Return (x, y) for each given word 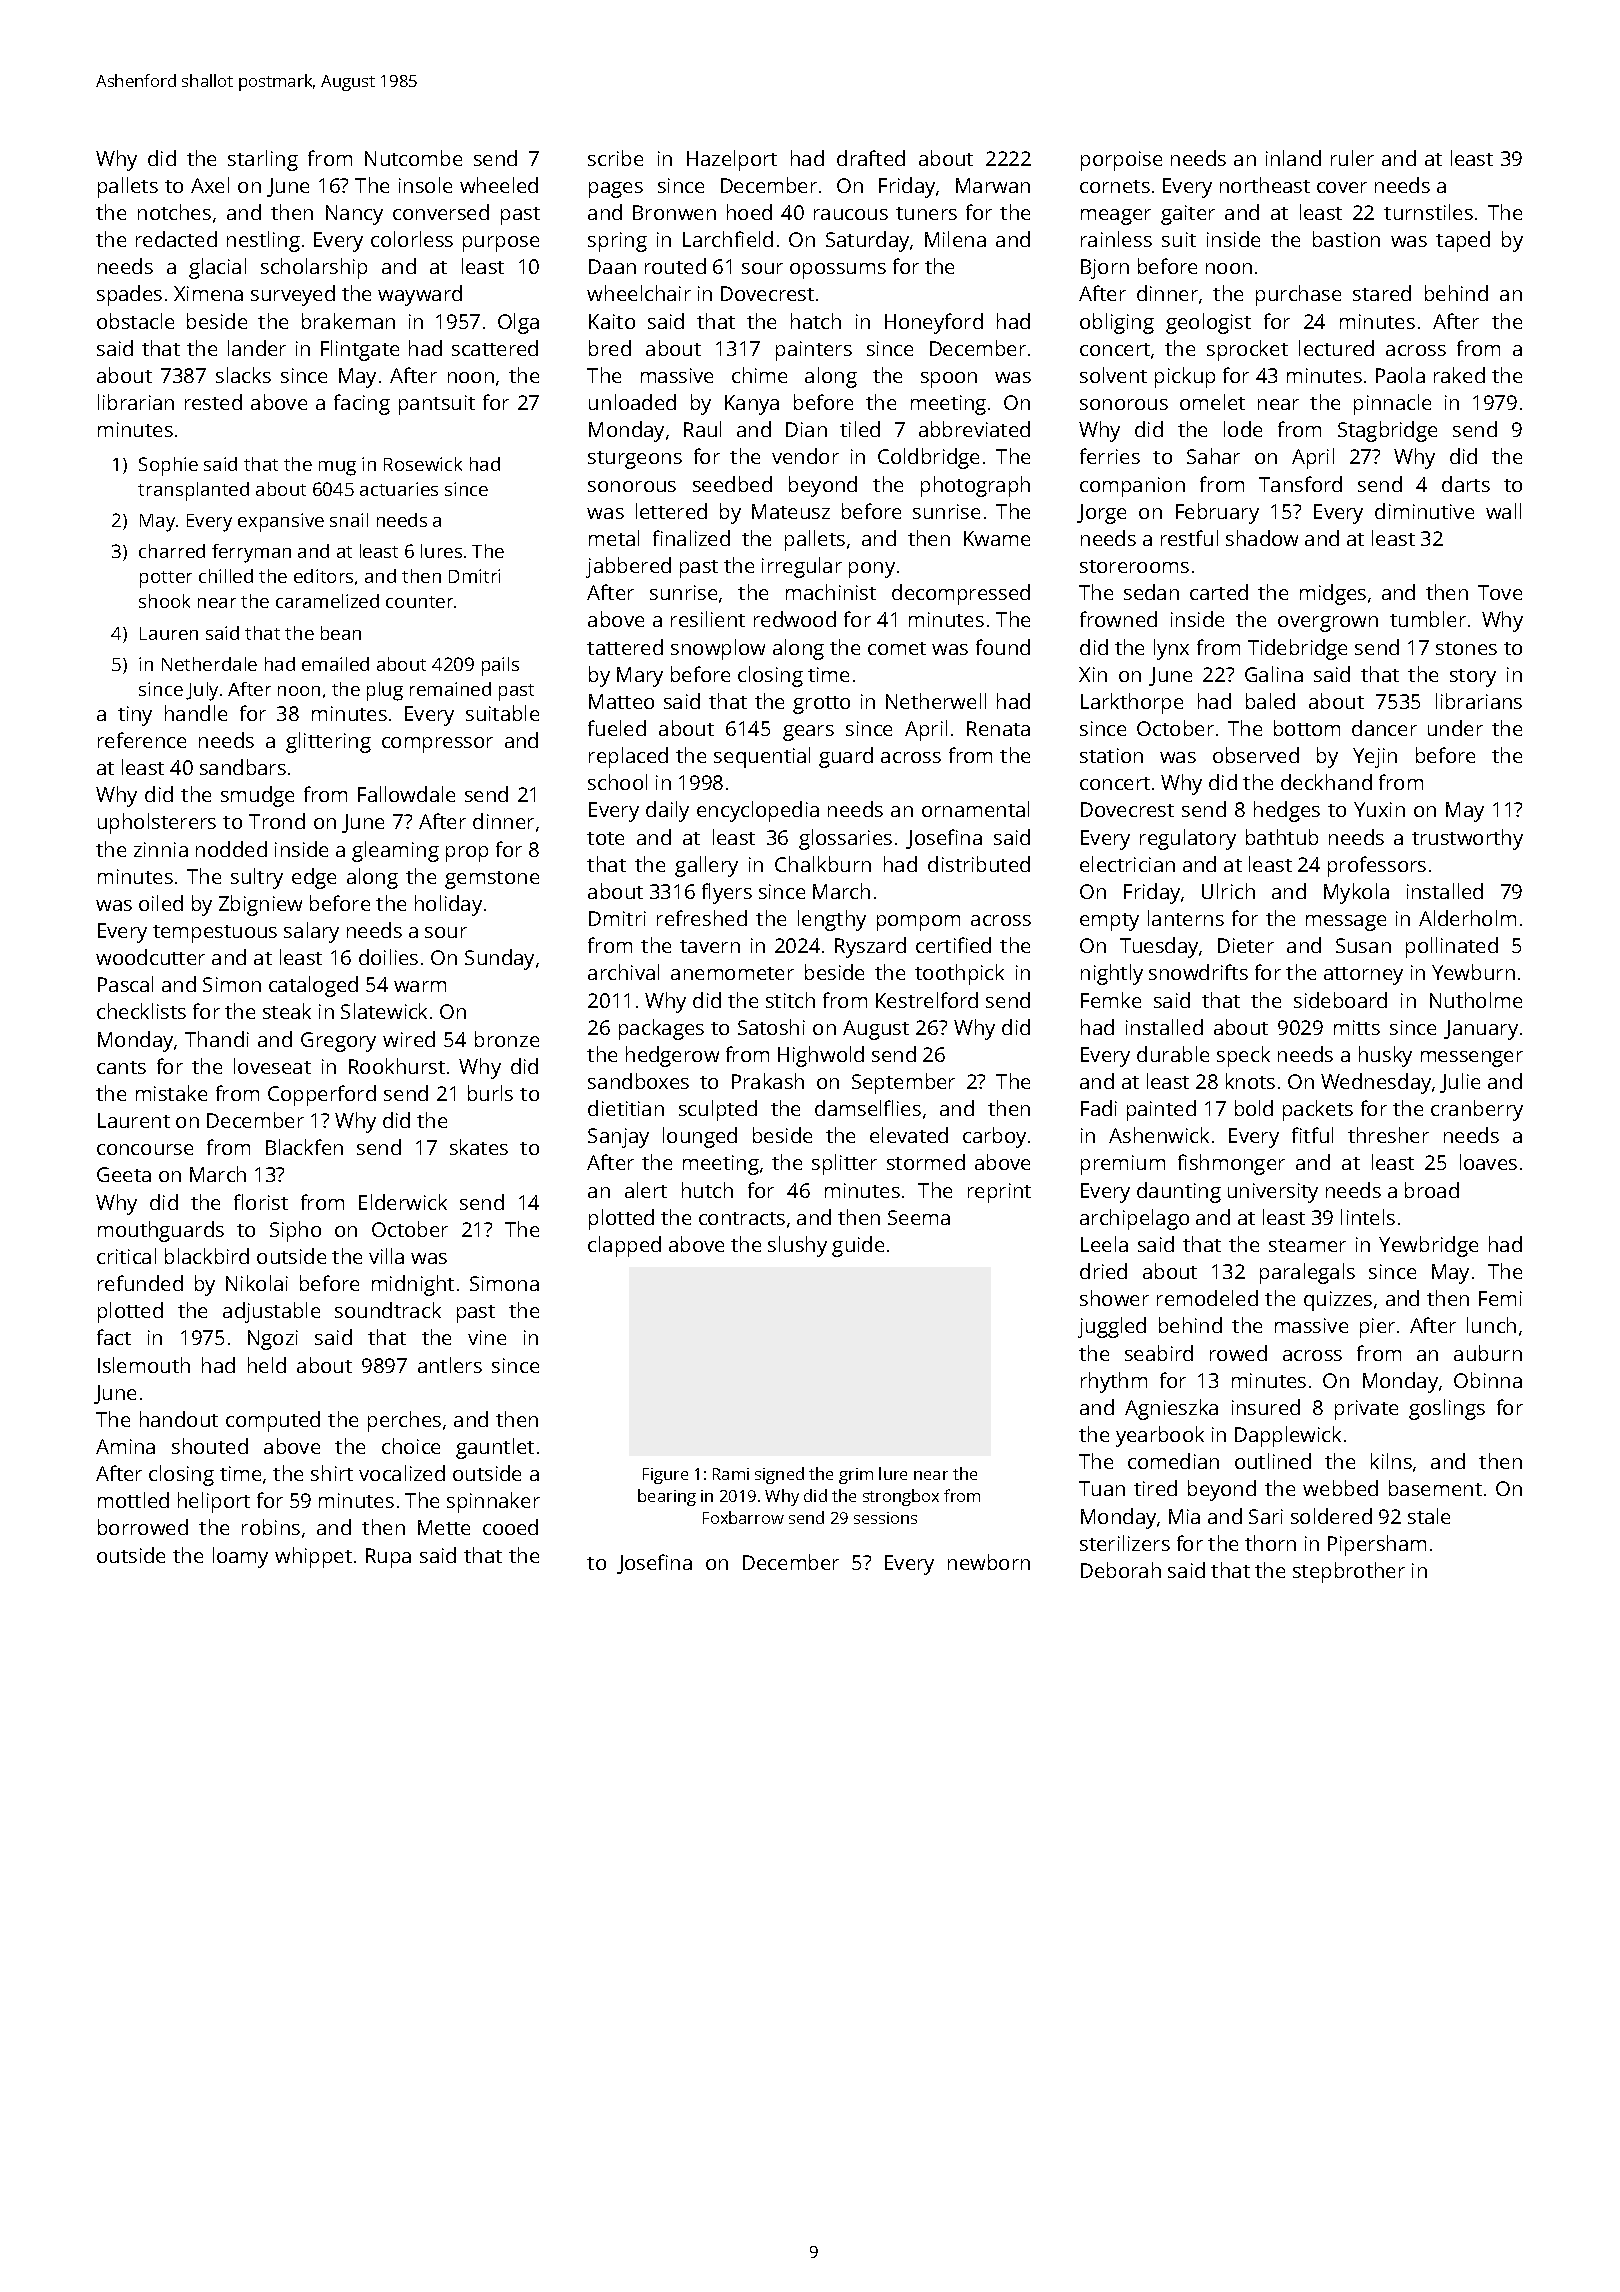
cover (1342, 187)
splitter (844, 1164)
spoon (949, 380)
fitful (1312, 1135)
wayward (420, 295)
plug (385, 691)
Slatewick (384, 1011)
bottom (1307, 728)
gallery (706, 866)
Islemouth (144, 1365)
